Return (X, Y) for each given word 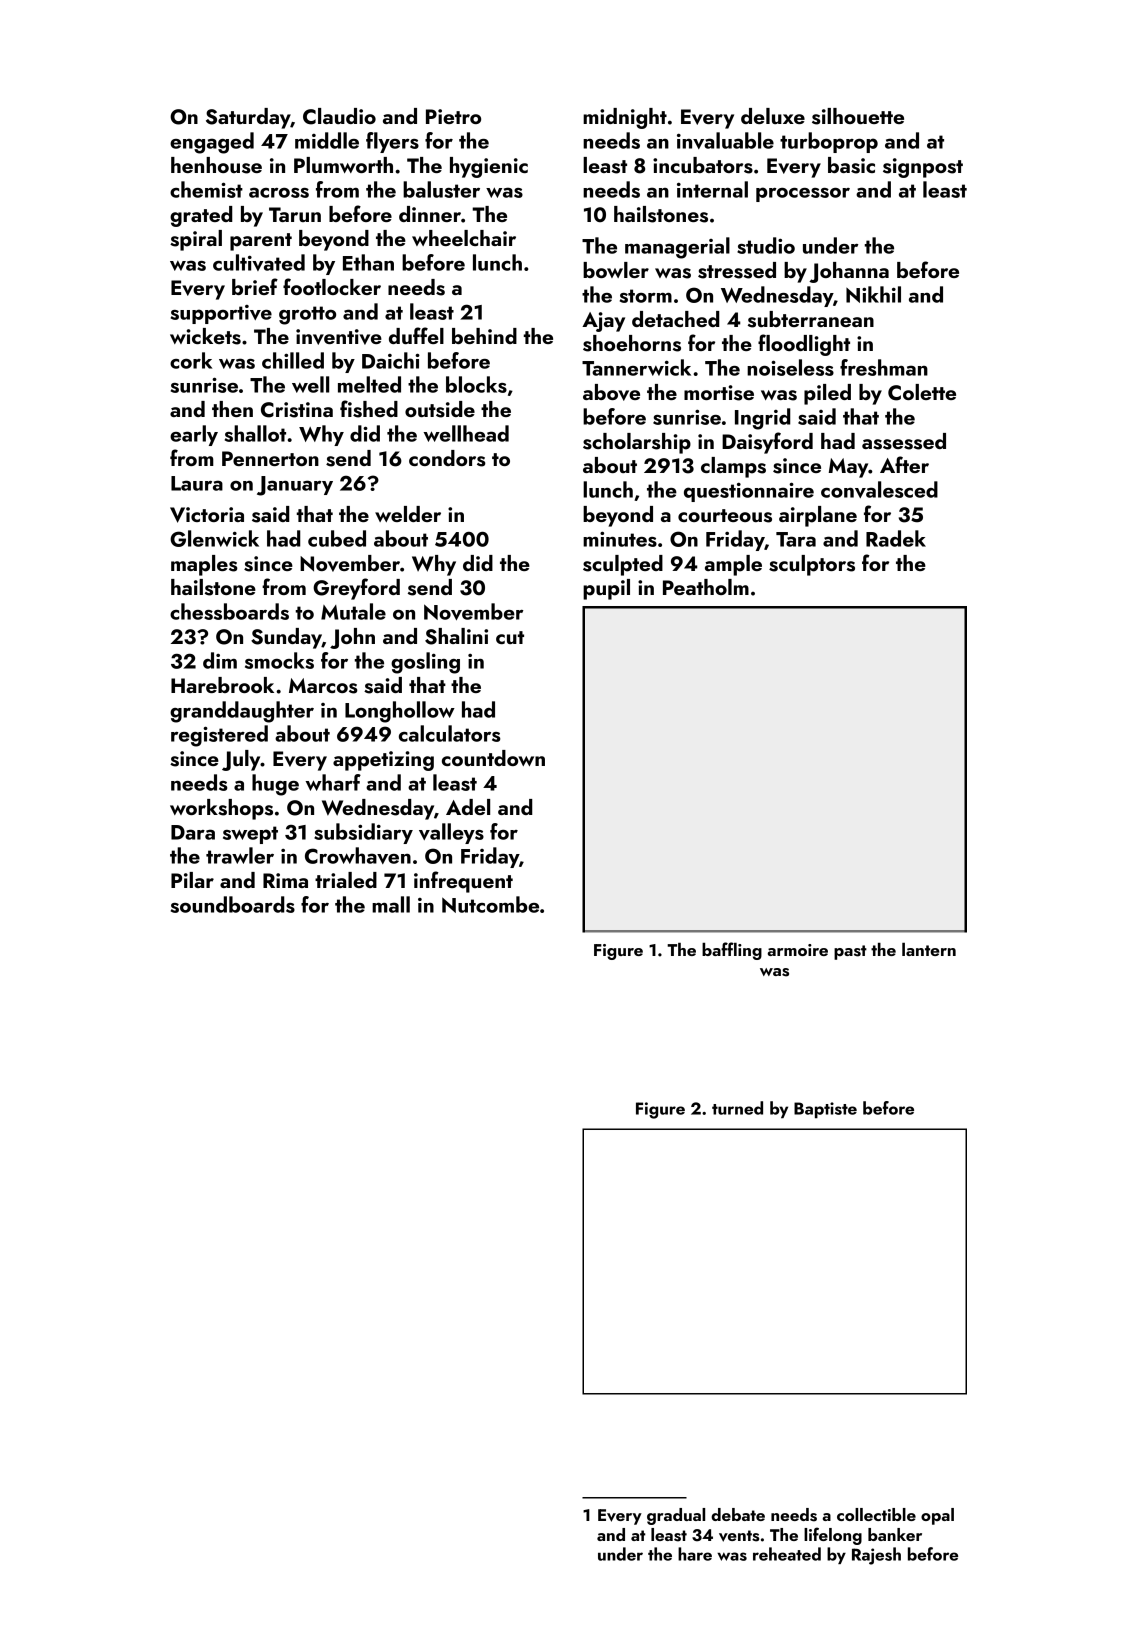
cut (510, 637)
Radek (896, 538)
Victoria (207, 515)
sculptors (812, 565)
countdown (493, 758)
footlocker (332, 286)
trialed (346, 880)
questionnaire (749, 492)
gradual (676, 1516)
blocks (476, 384)
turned (737, 1108)
